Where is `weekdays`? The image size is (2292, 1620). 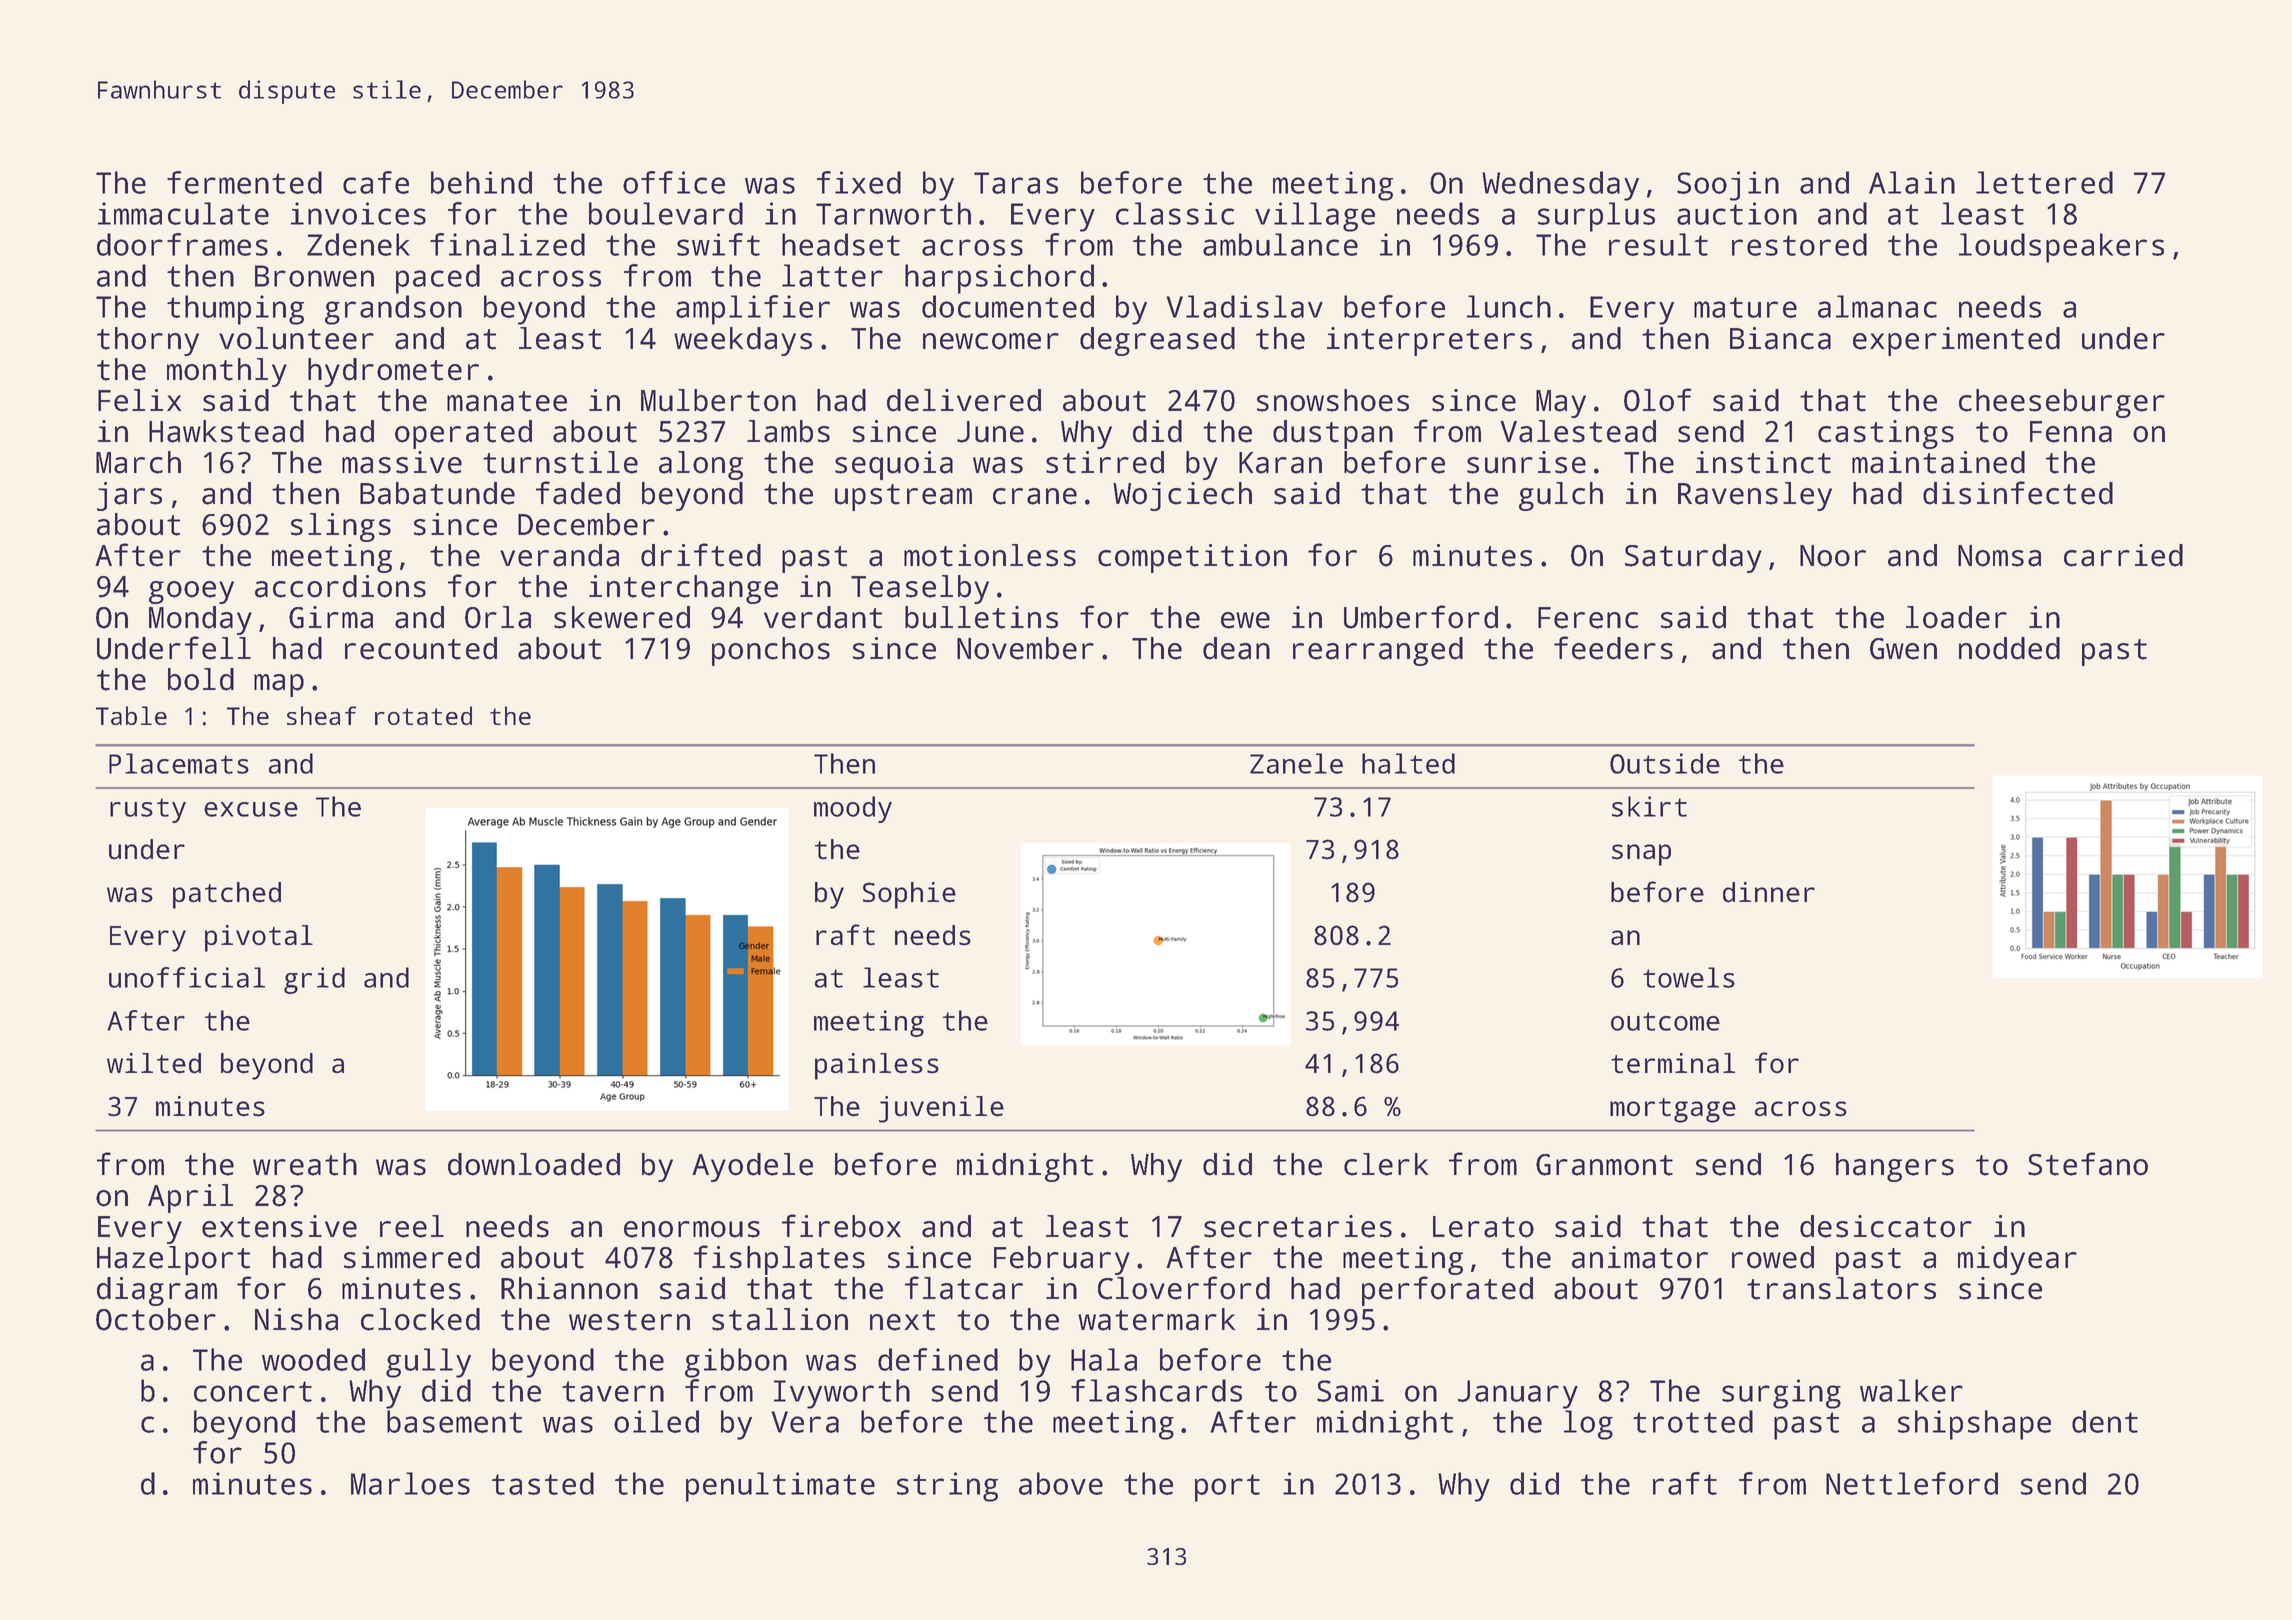 weekdays is located at coordinates (743, 341).
